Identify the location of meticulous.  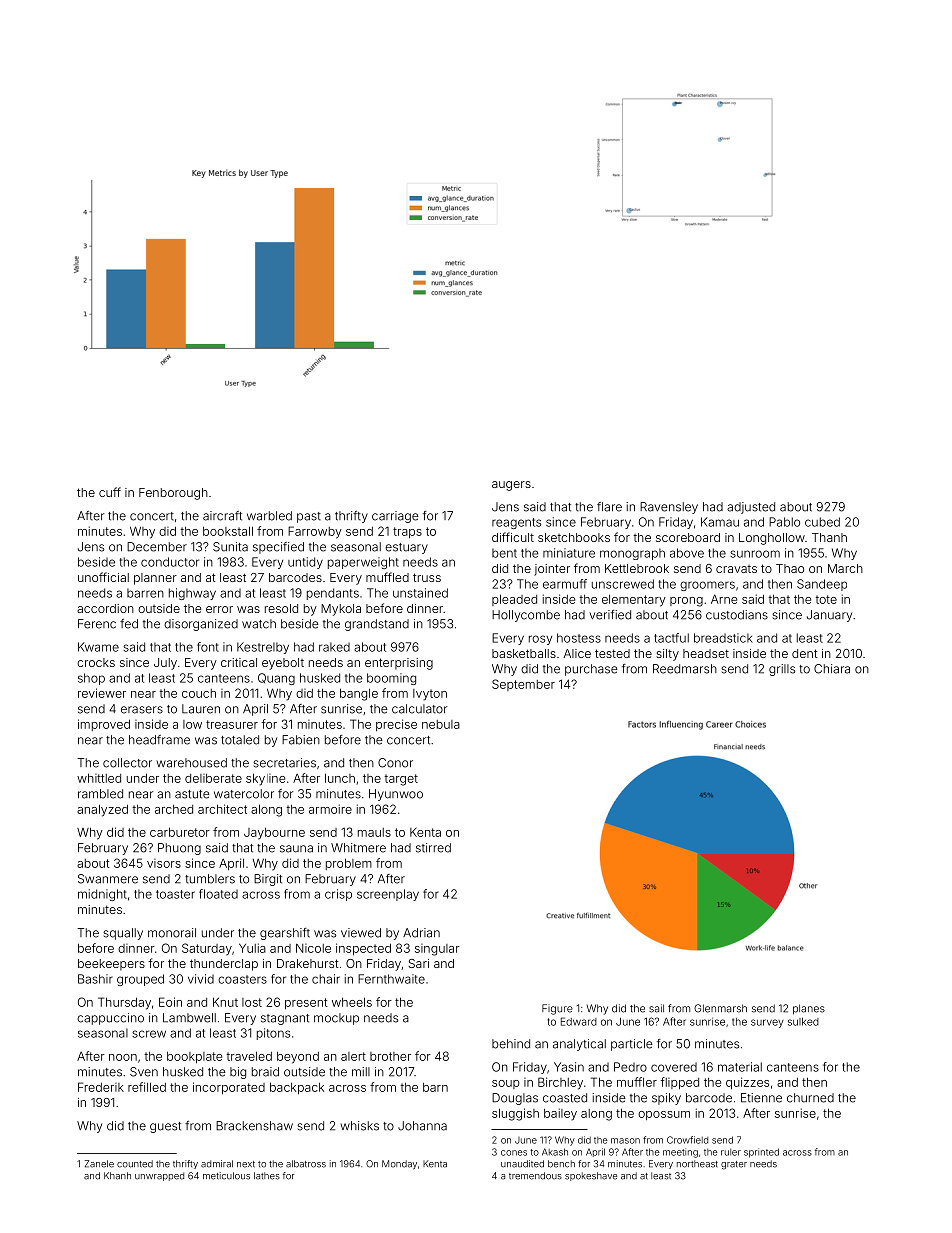
(226, 1176).
